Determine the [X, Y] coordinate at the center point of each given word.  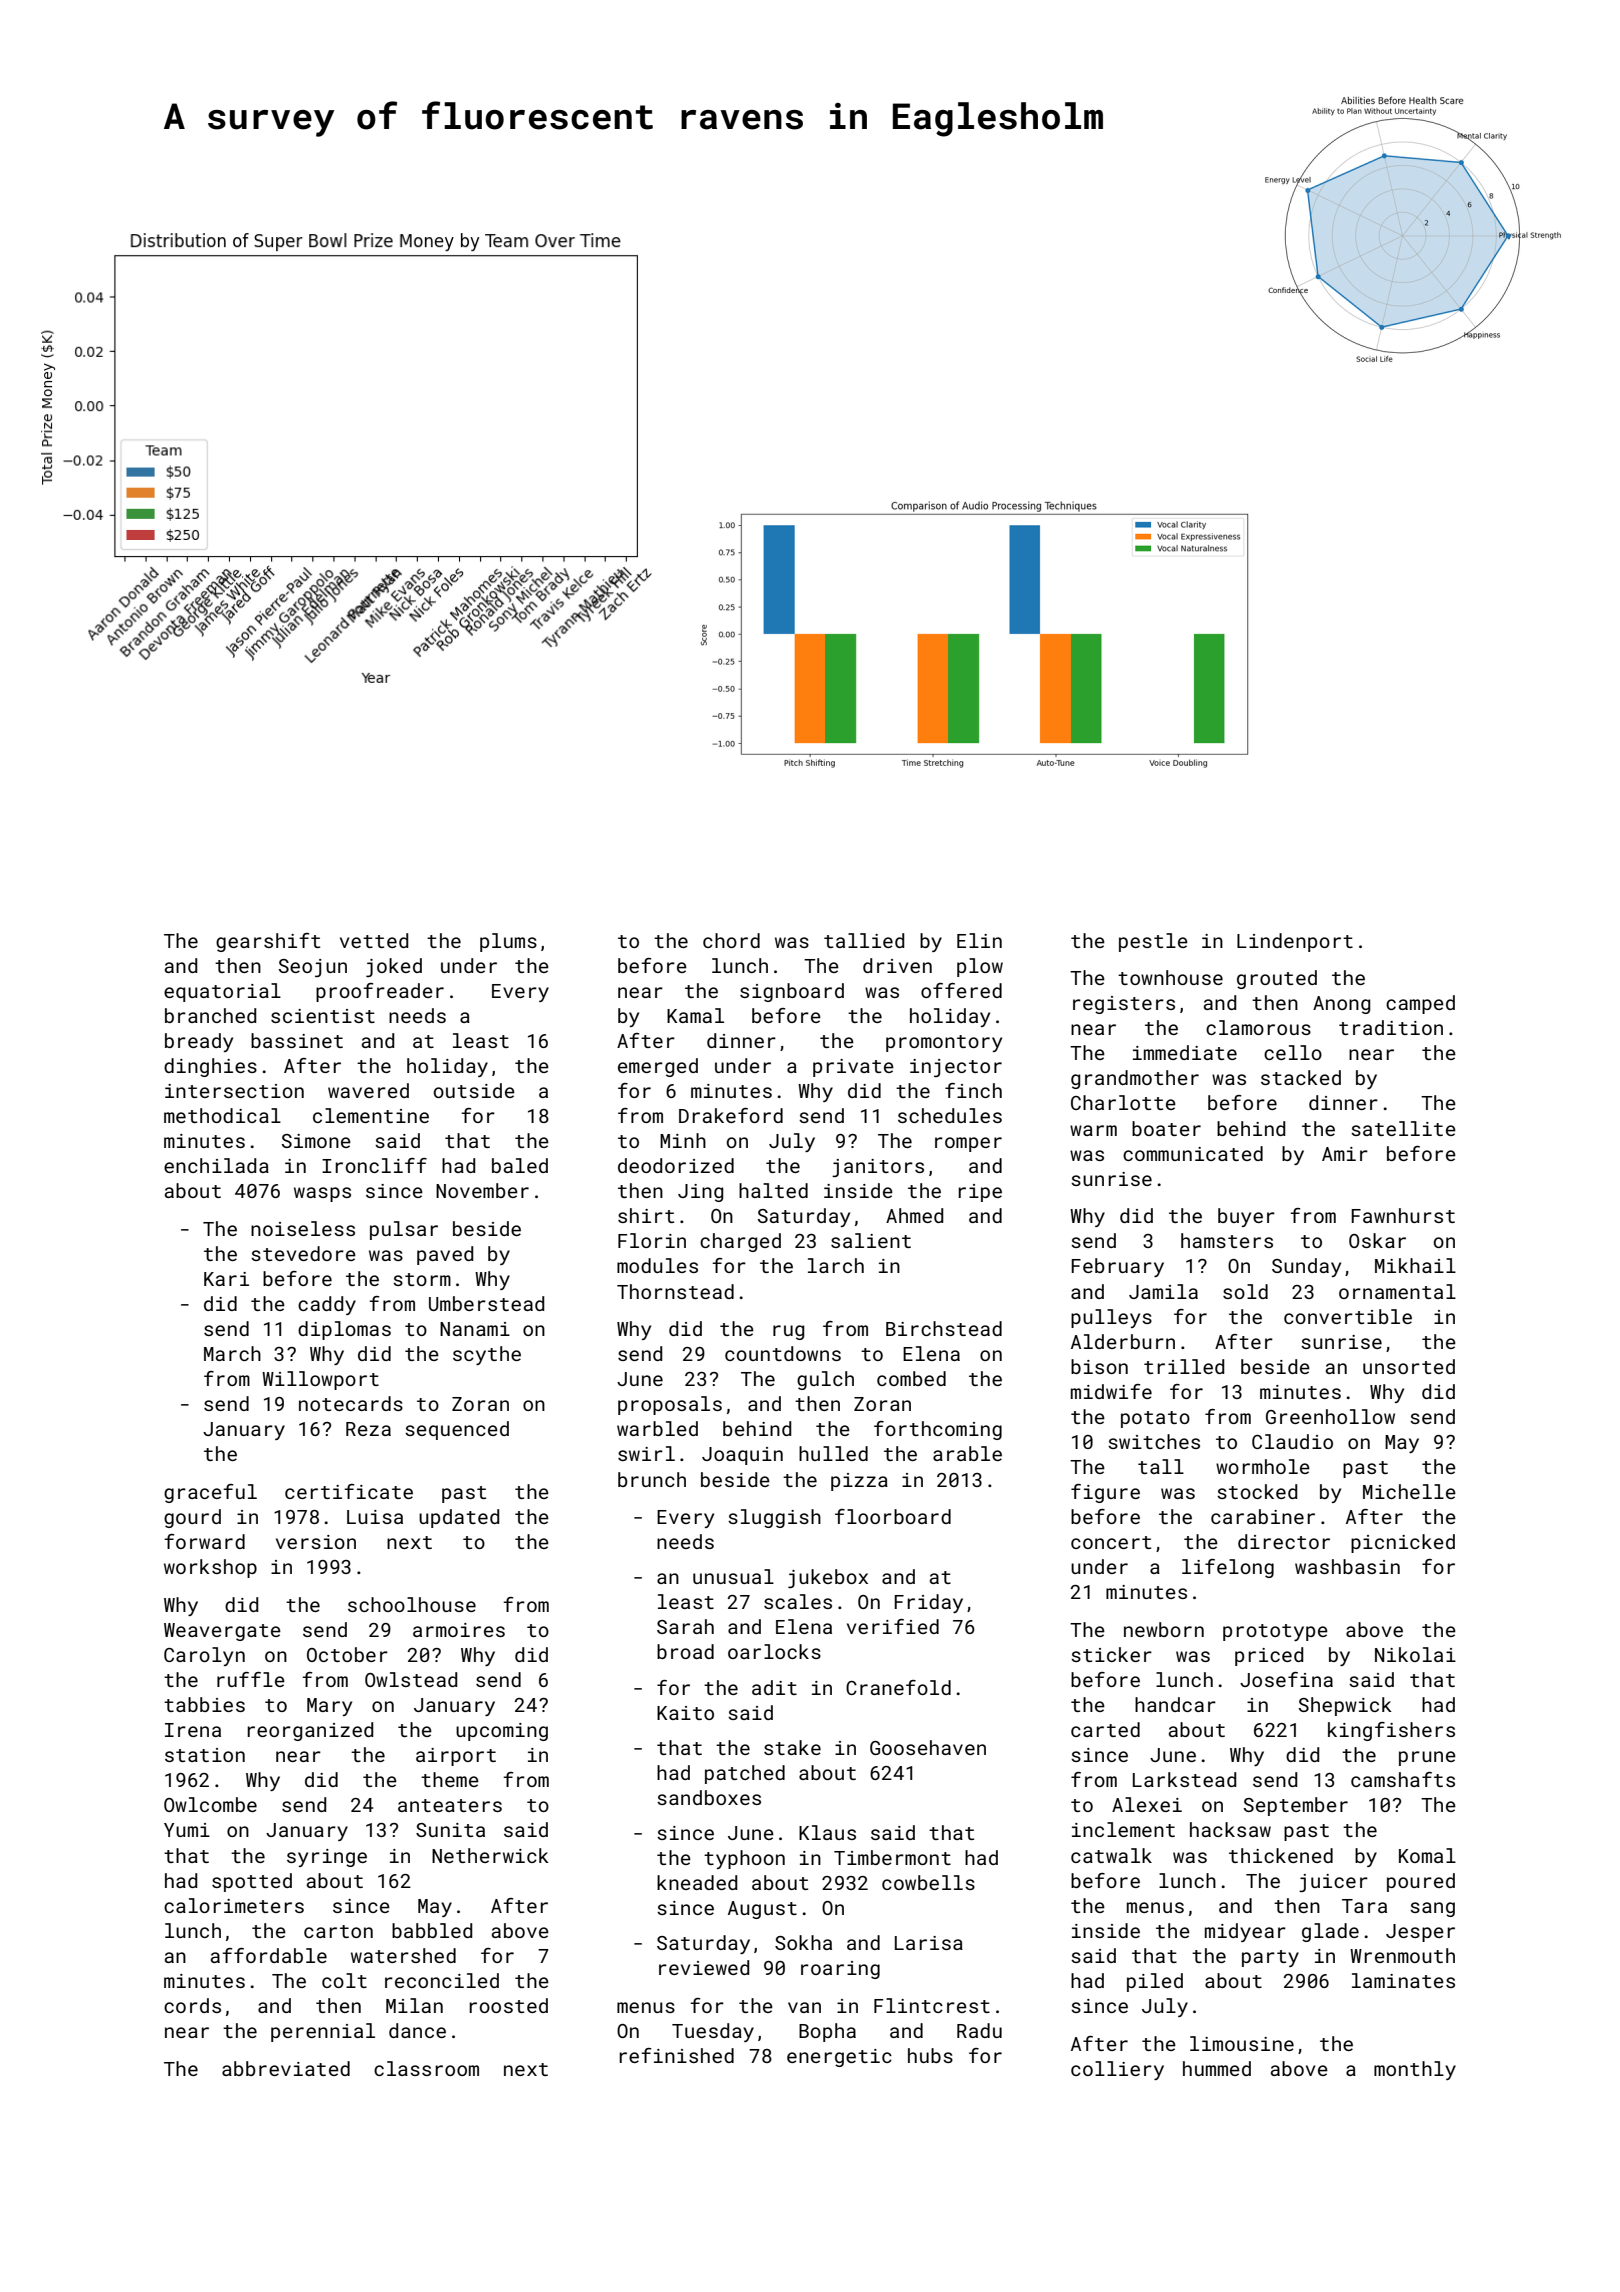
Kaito [685, 1713]
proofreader [380, 992]
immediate [1185, 1052]
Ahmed [914, 1215]
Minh [683, 1140]
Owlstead [411, 1679]
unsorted [1409, 1366]
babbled [432, 1930]
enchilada [216, 1165]
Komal [1427, 1855]
